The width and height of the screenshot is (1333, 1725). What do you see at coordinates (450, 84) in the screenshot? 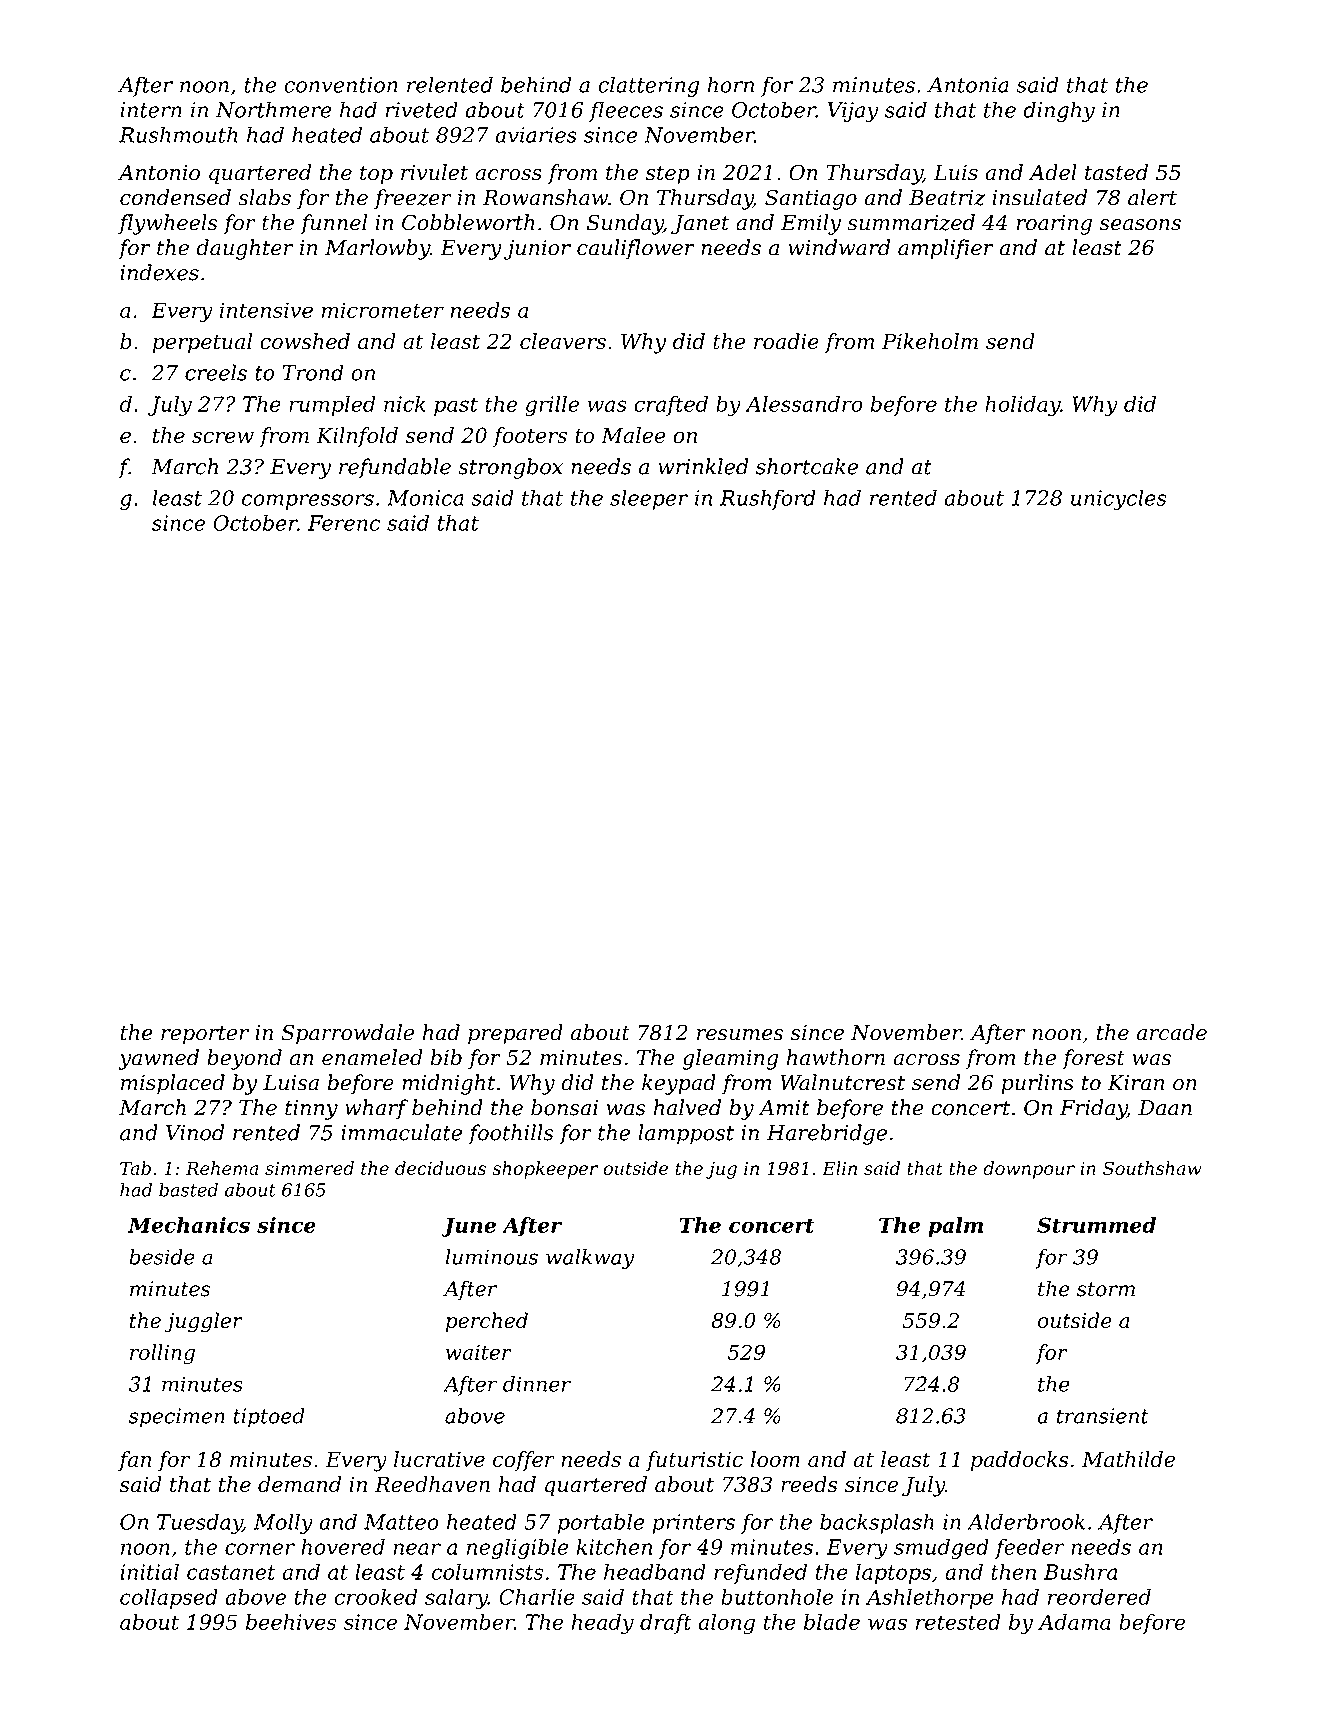
I see `relented` at bounding box center [450, 84].
